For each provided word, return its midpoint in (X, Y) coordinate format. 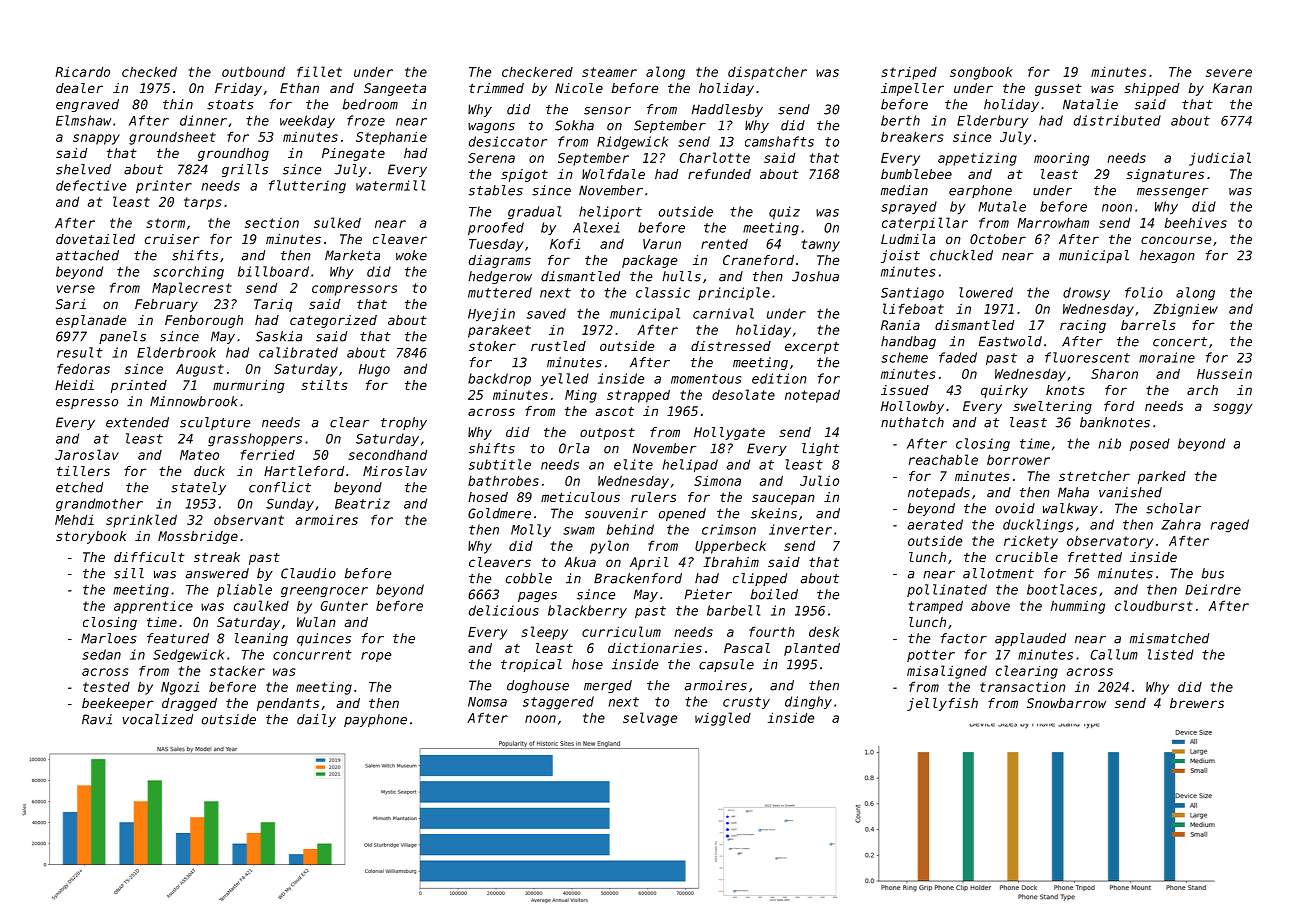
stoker (492, 346)
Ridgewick (632, 143)
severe (1229, 73)
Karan (1232, 88)
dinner (203, 120)
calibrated (298, 352)
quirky (1004, 391)
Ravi (97, 719)
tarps (203, 203)
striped (909, 73)
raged (1230, 526)
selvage (650, 719)
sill (129, 573)
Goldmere (499, 513)
